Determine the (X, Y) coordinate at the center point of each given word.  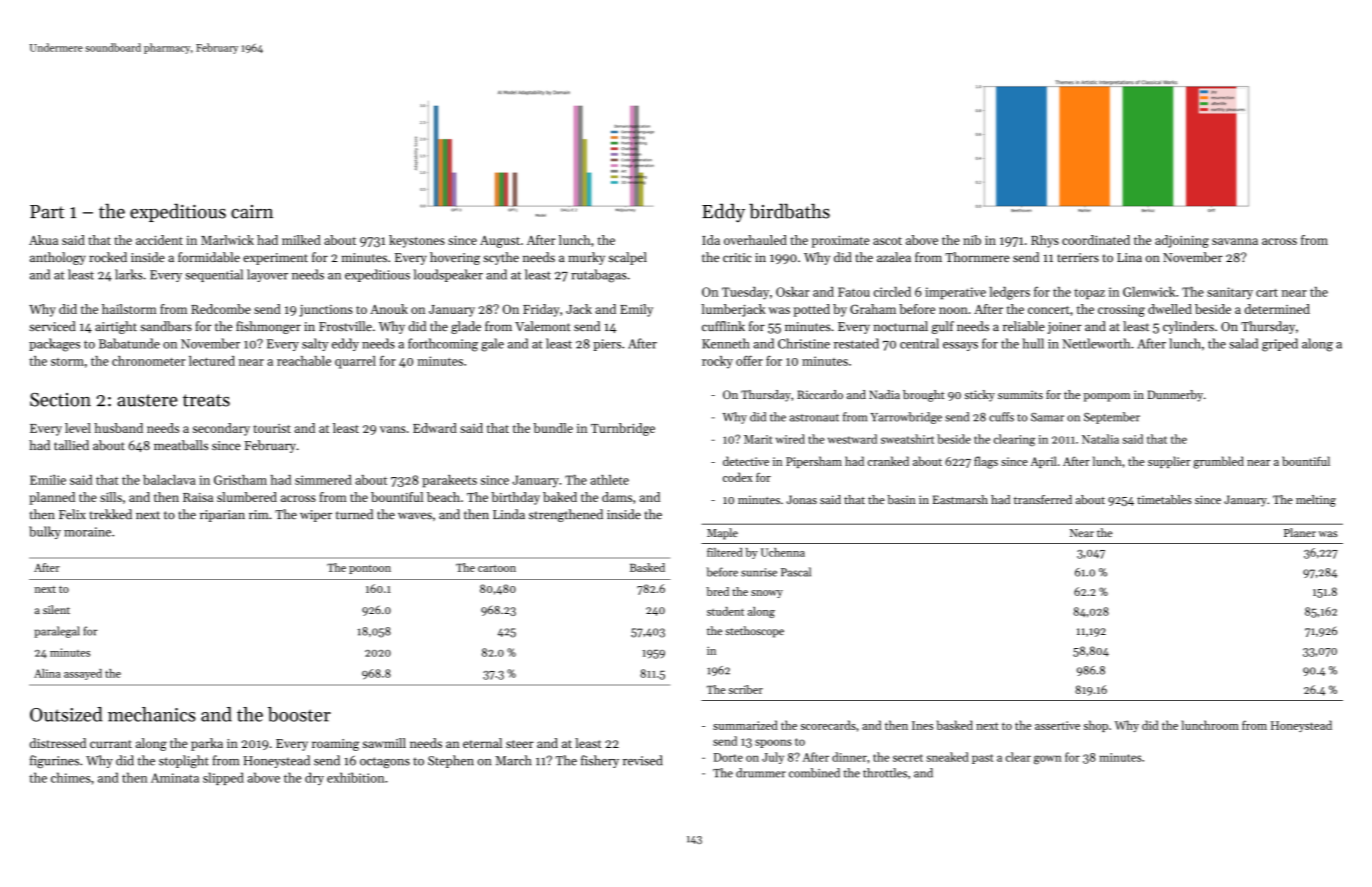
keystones (417, 241)
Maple (722, 534)
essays (960, 346)
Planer (1300, 532)
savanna (1235, 241)
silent (56, 609)
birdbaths (789, 211)
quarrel (355, 362)
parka (207, 744)
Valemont (543, 326)
